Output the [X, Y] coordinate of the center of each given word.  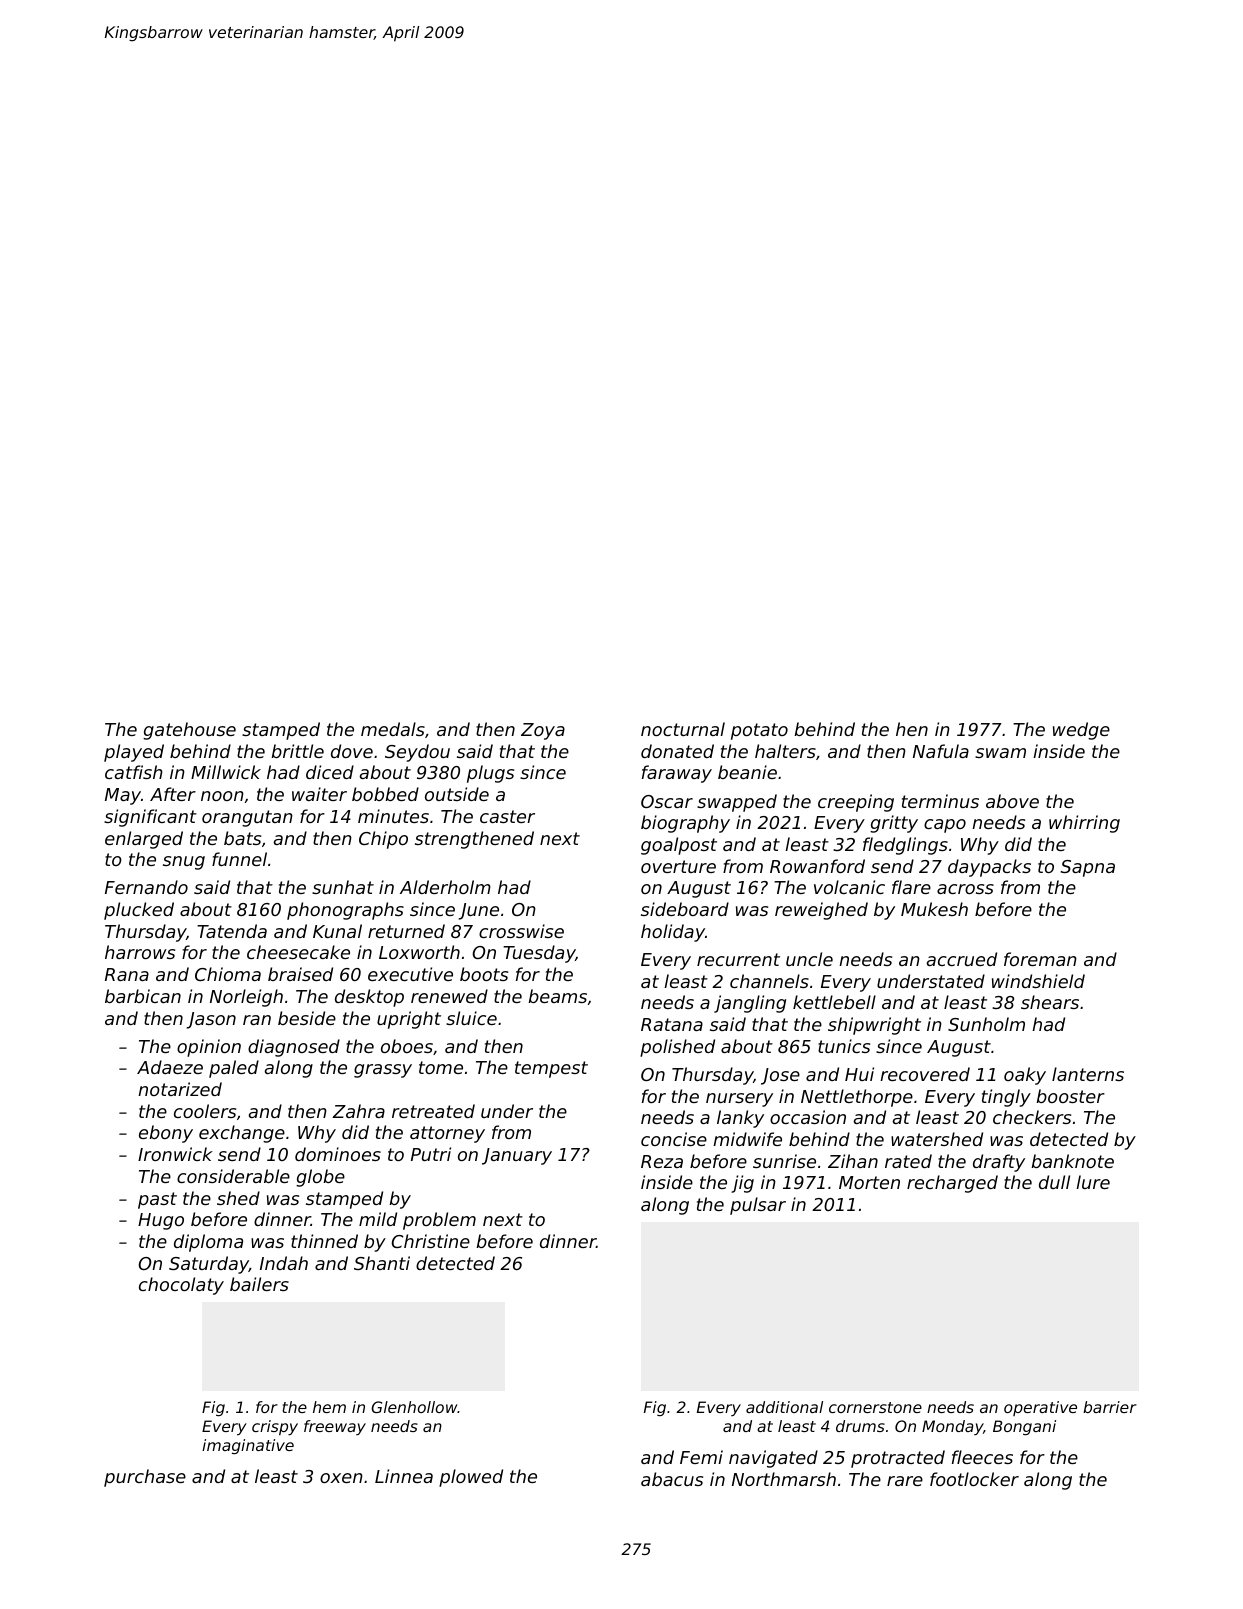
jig [742, 1184]
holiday [673, 933]
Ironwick [175, 1154]
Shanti [382, 1263]
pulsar [758, 1206]
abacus [672, 1479]
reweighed [821, 911]
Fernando [146, 887]
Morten [869, 1182]
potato [759, 731]
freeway [335, 1427]
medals [393, 729]
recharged [952, 1184]
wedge [1081, 731]
